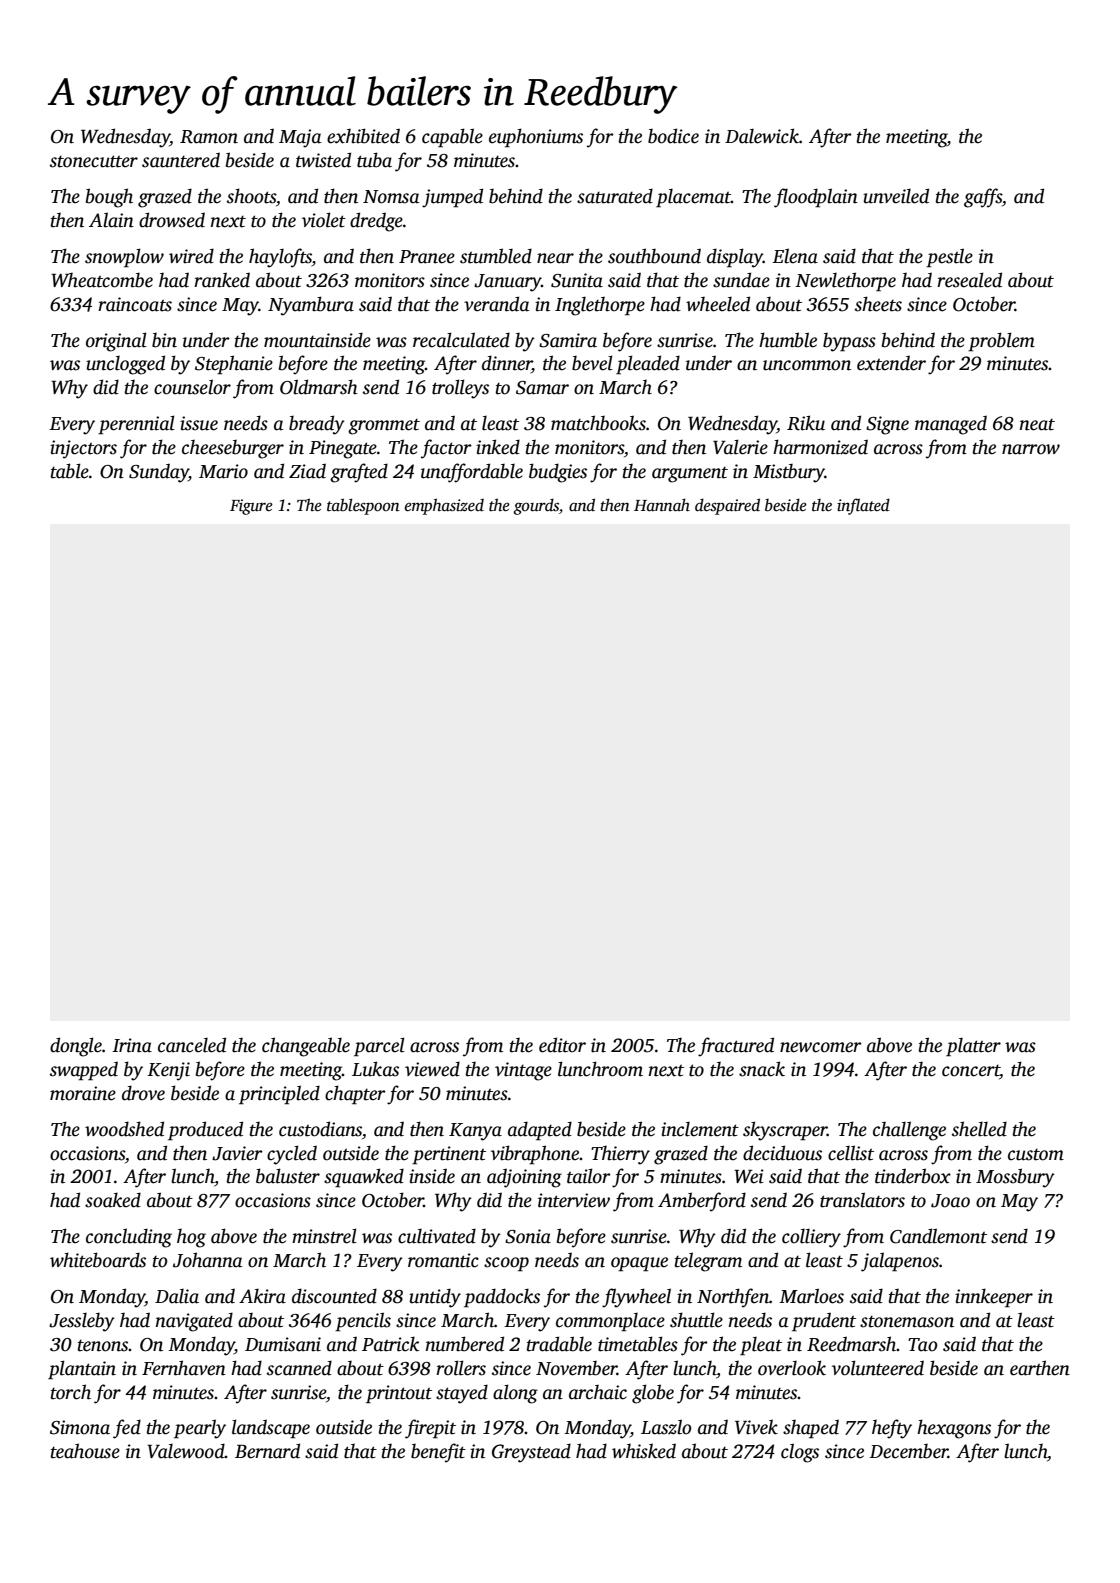 The height and width of the screenshot is (1583, 1120). I want to click on bodice, so click(673, 136).
